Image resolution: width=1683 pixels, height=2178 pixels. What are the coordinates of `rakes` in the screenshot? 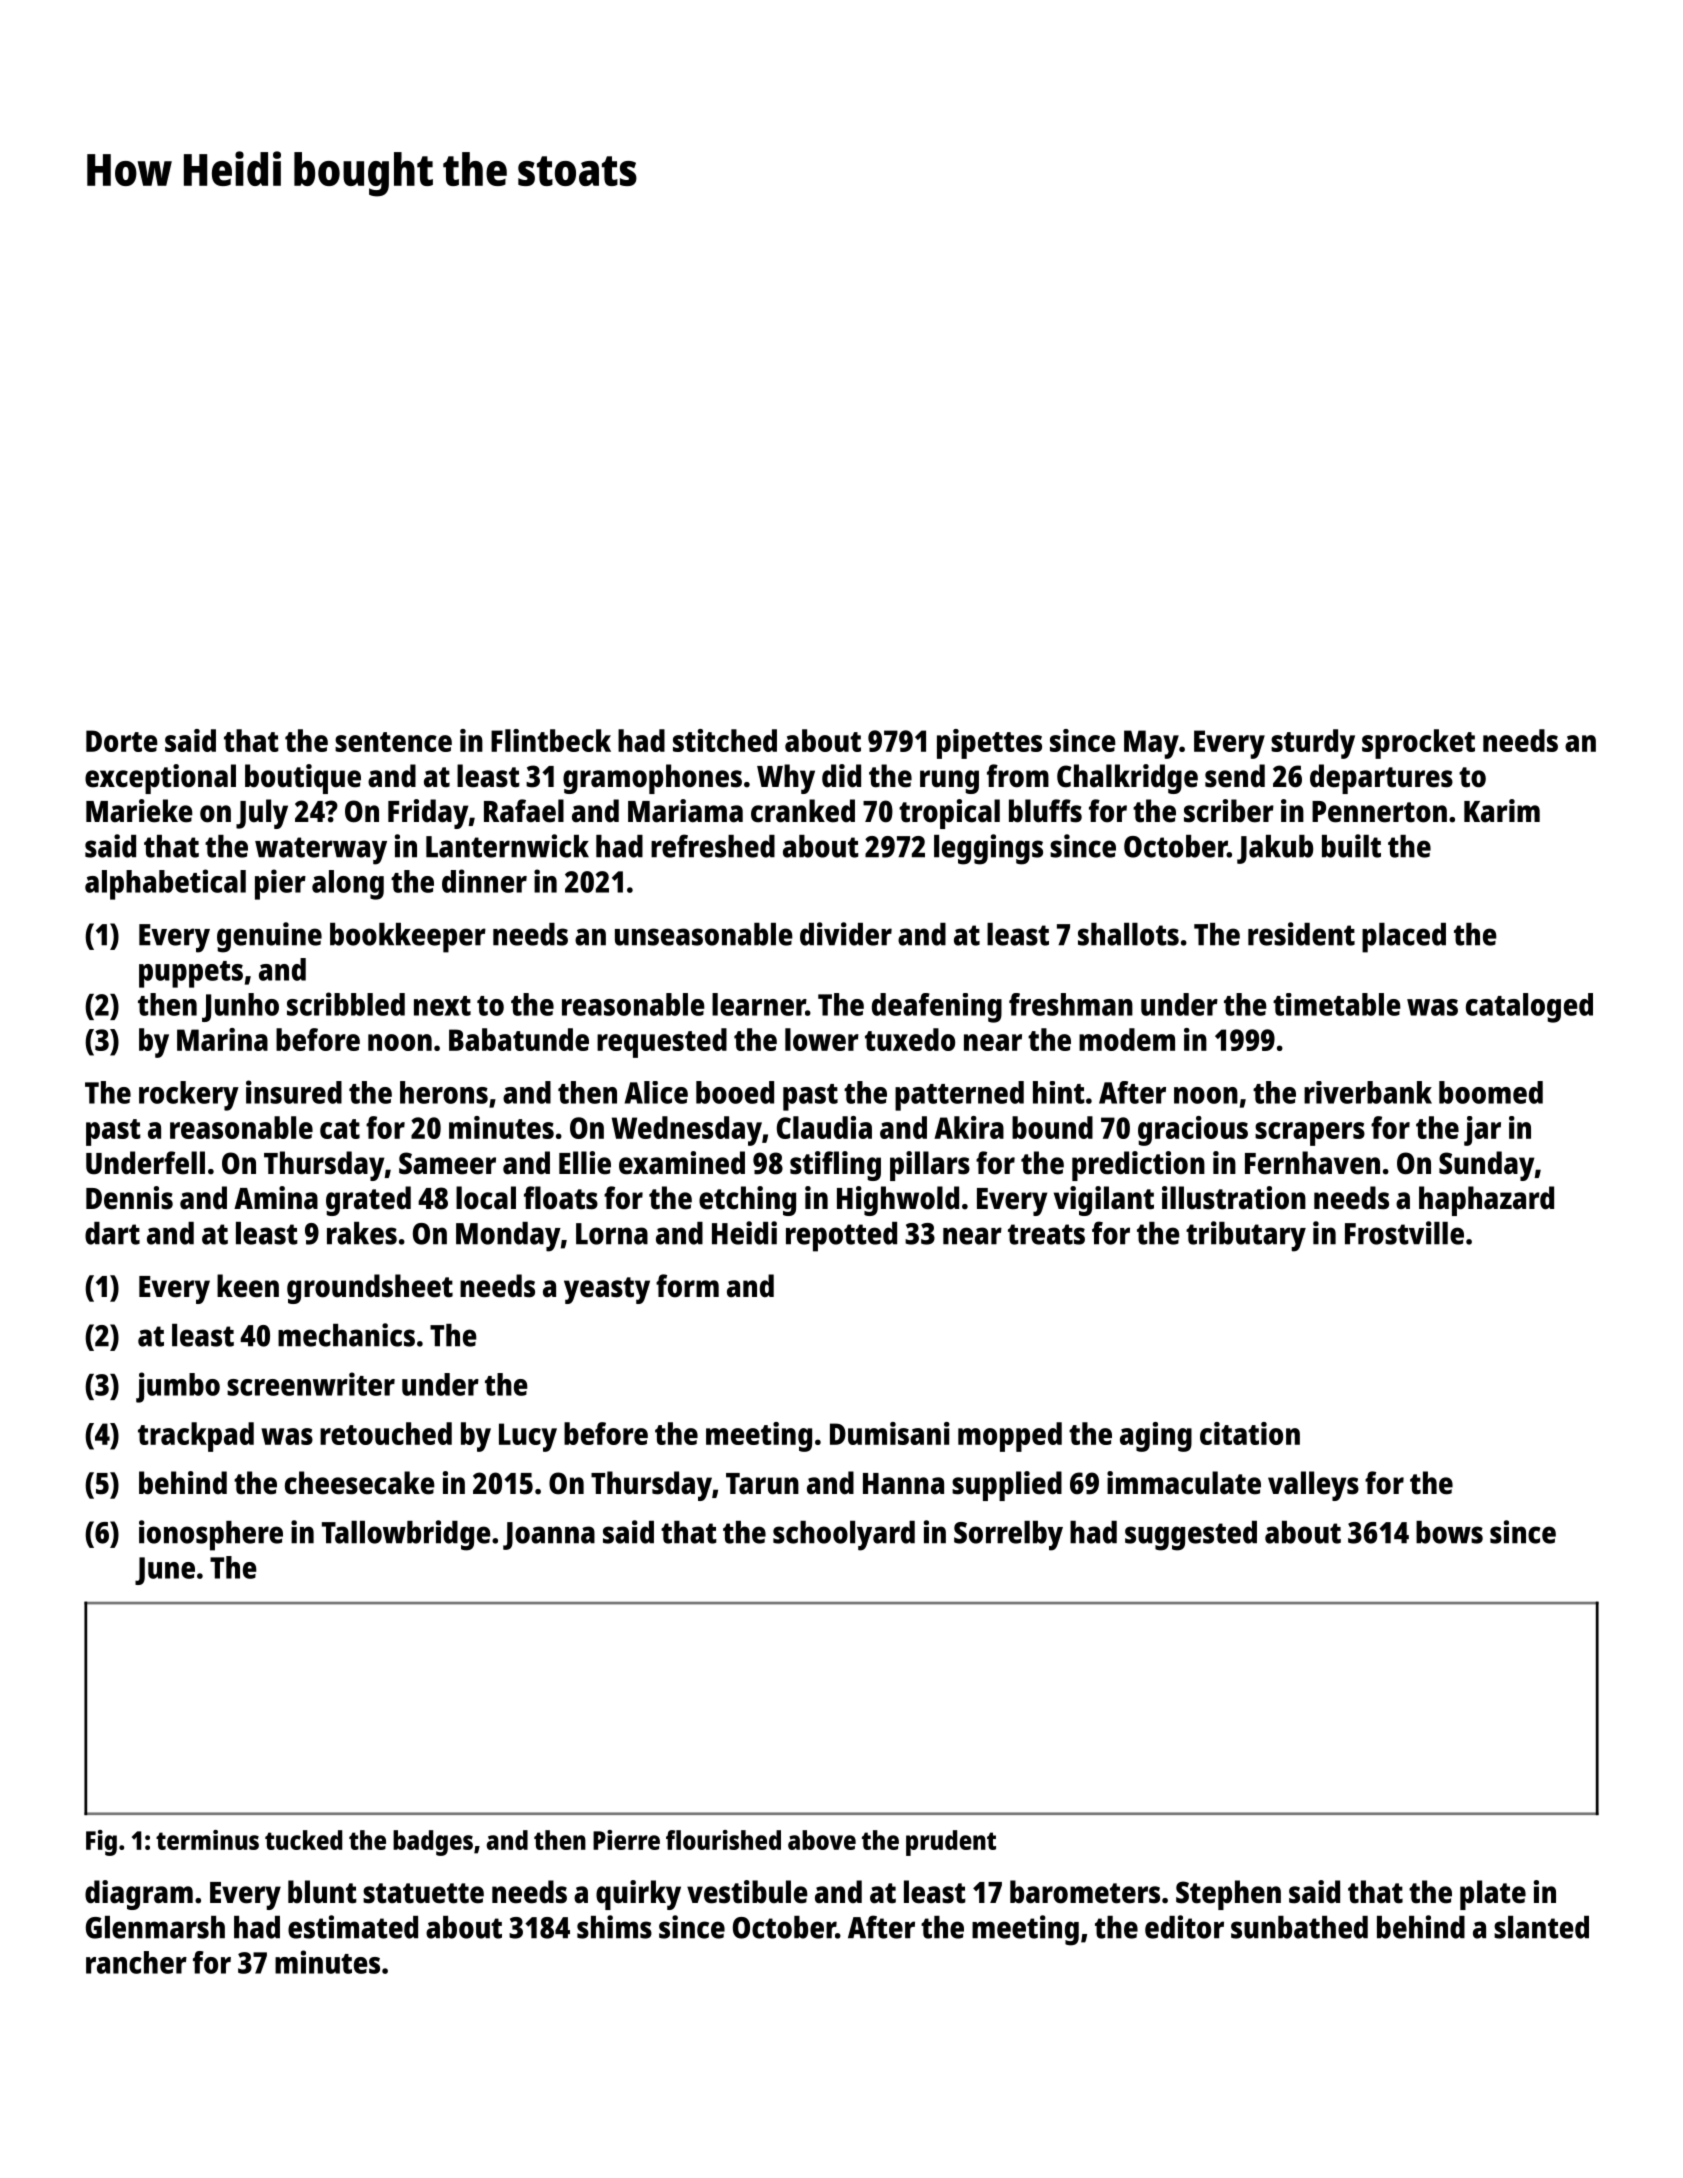 It's located at (362, 1233).
